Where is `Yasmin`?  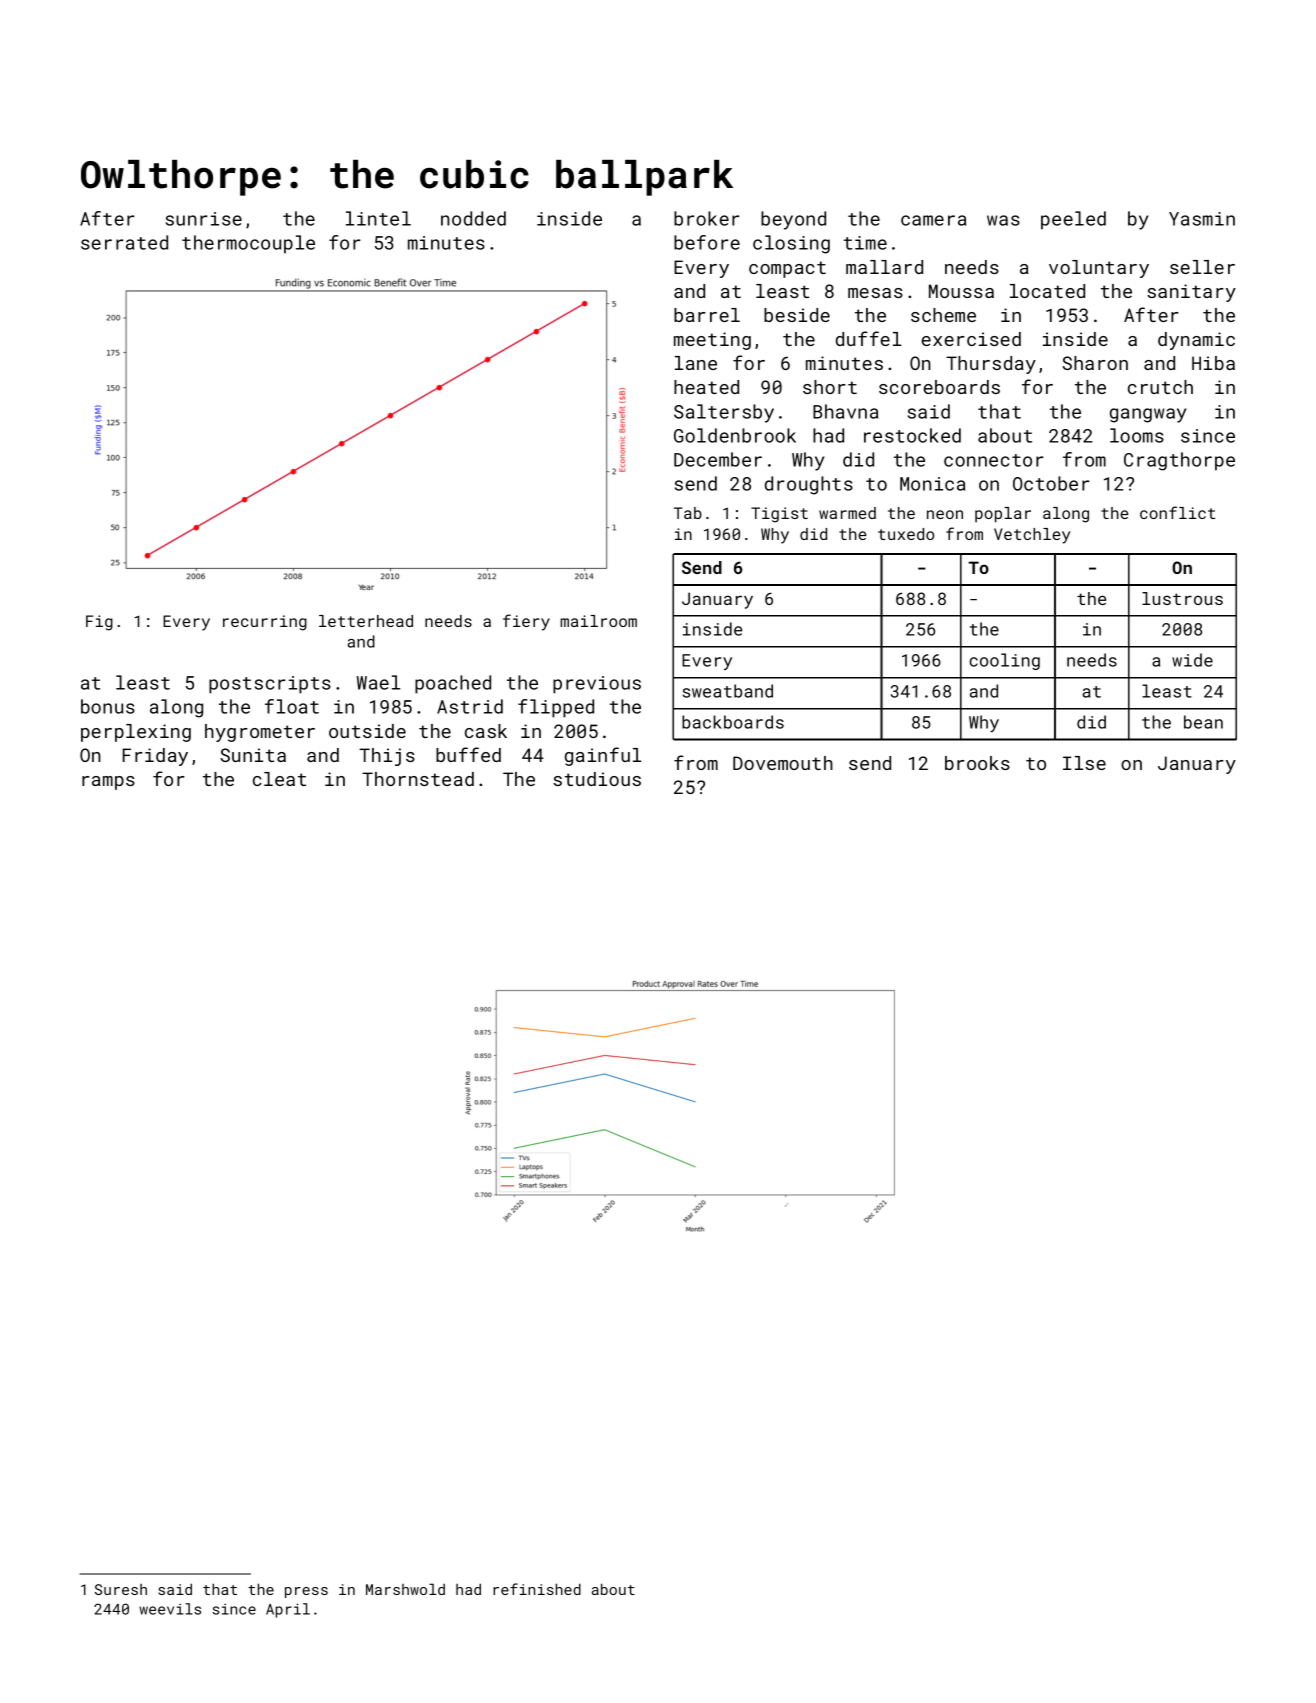 Yasmin is located at coordinates (1202, 219).
